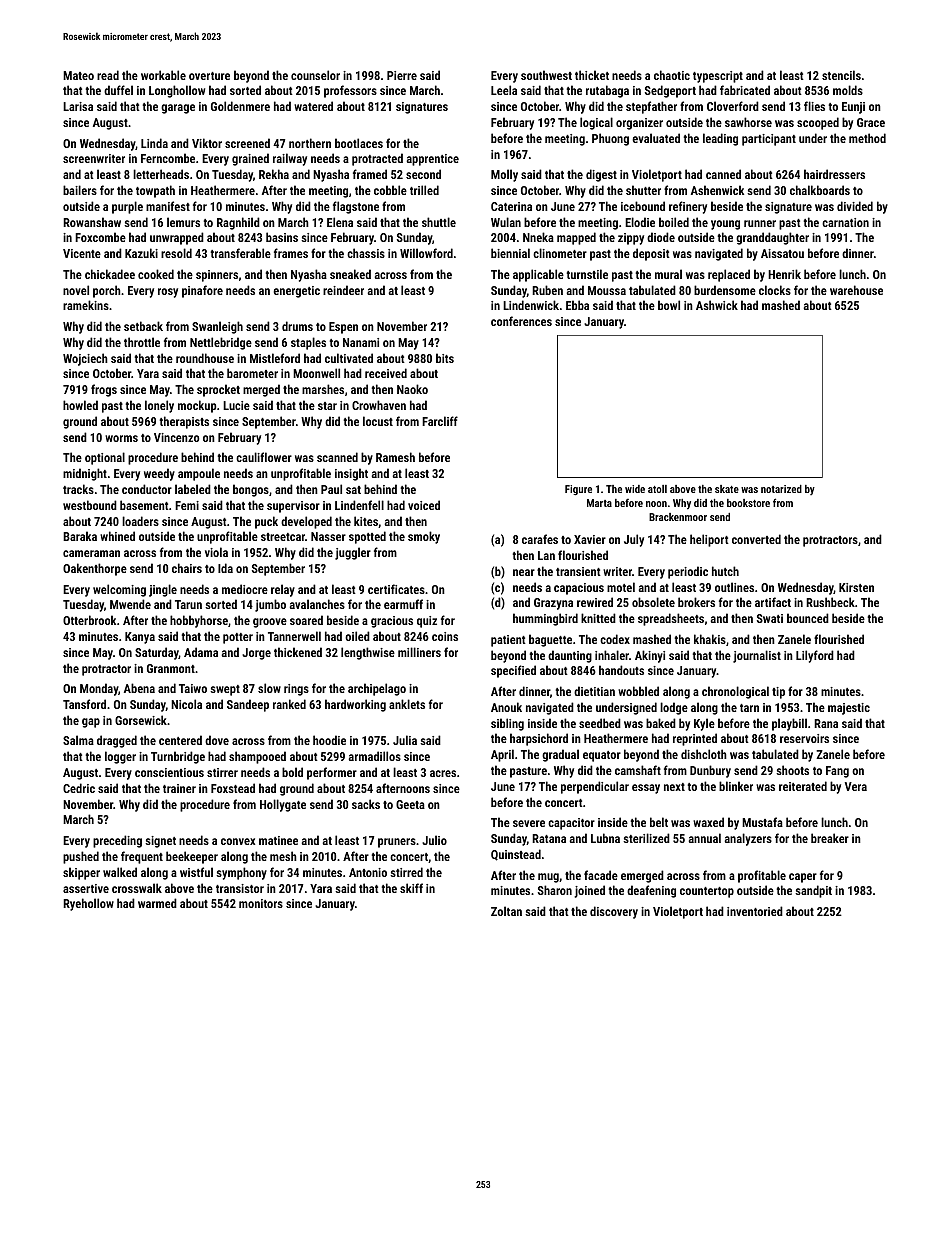 Image resolution: width=952 pixels, height=1233 pixels. What do you see at coordinates (445, 358) in the screenshot?
I see `bits` at bounding box center [445, 358].
